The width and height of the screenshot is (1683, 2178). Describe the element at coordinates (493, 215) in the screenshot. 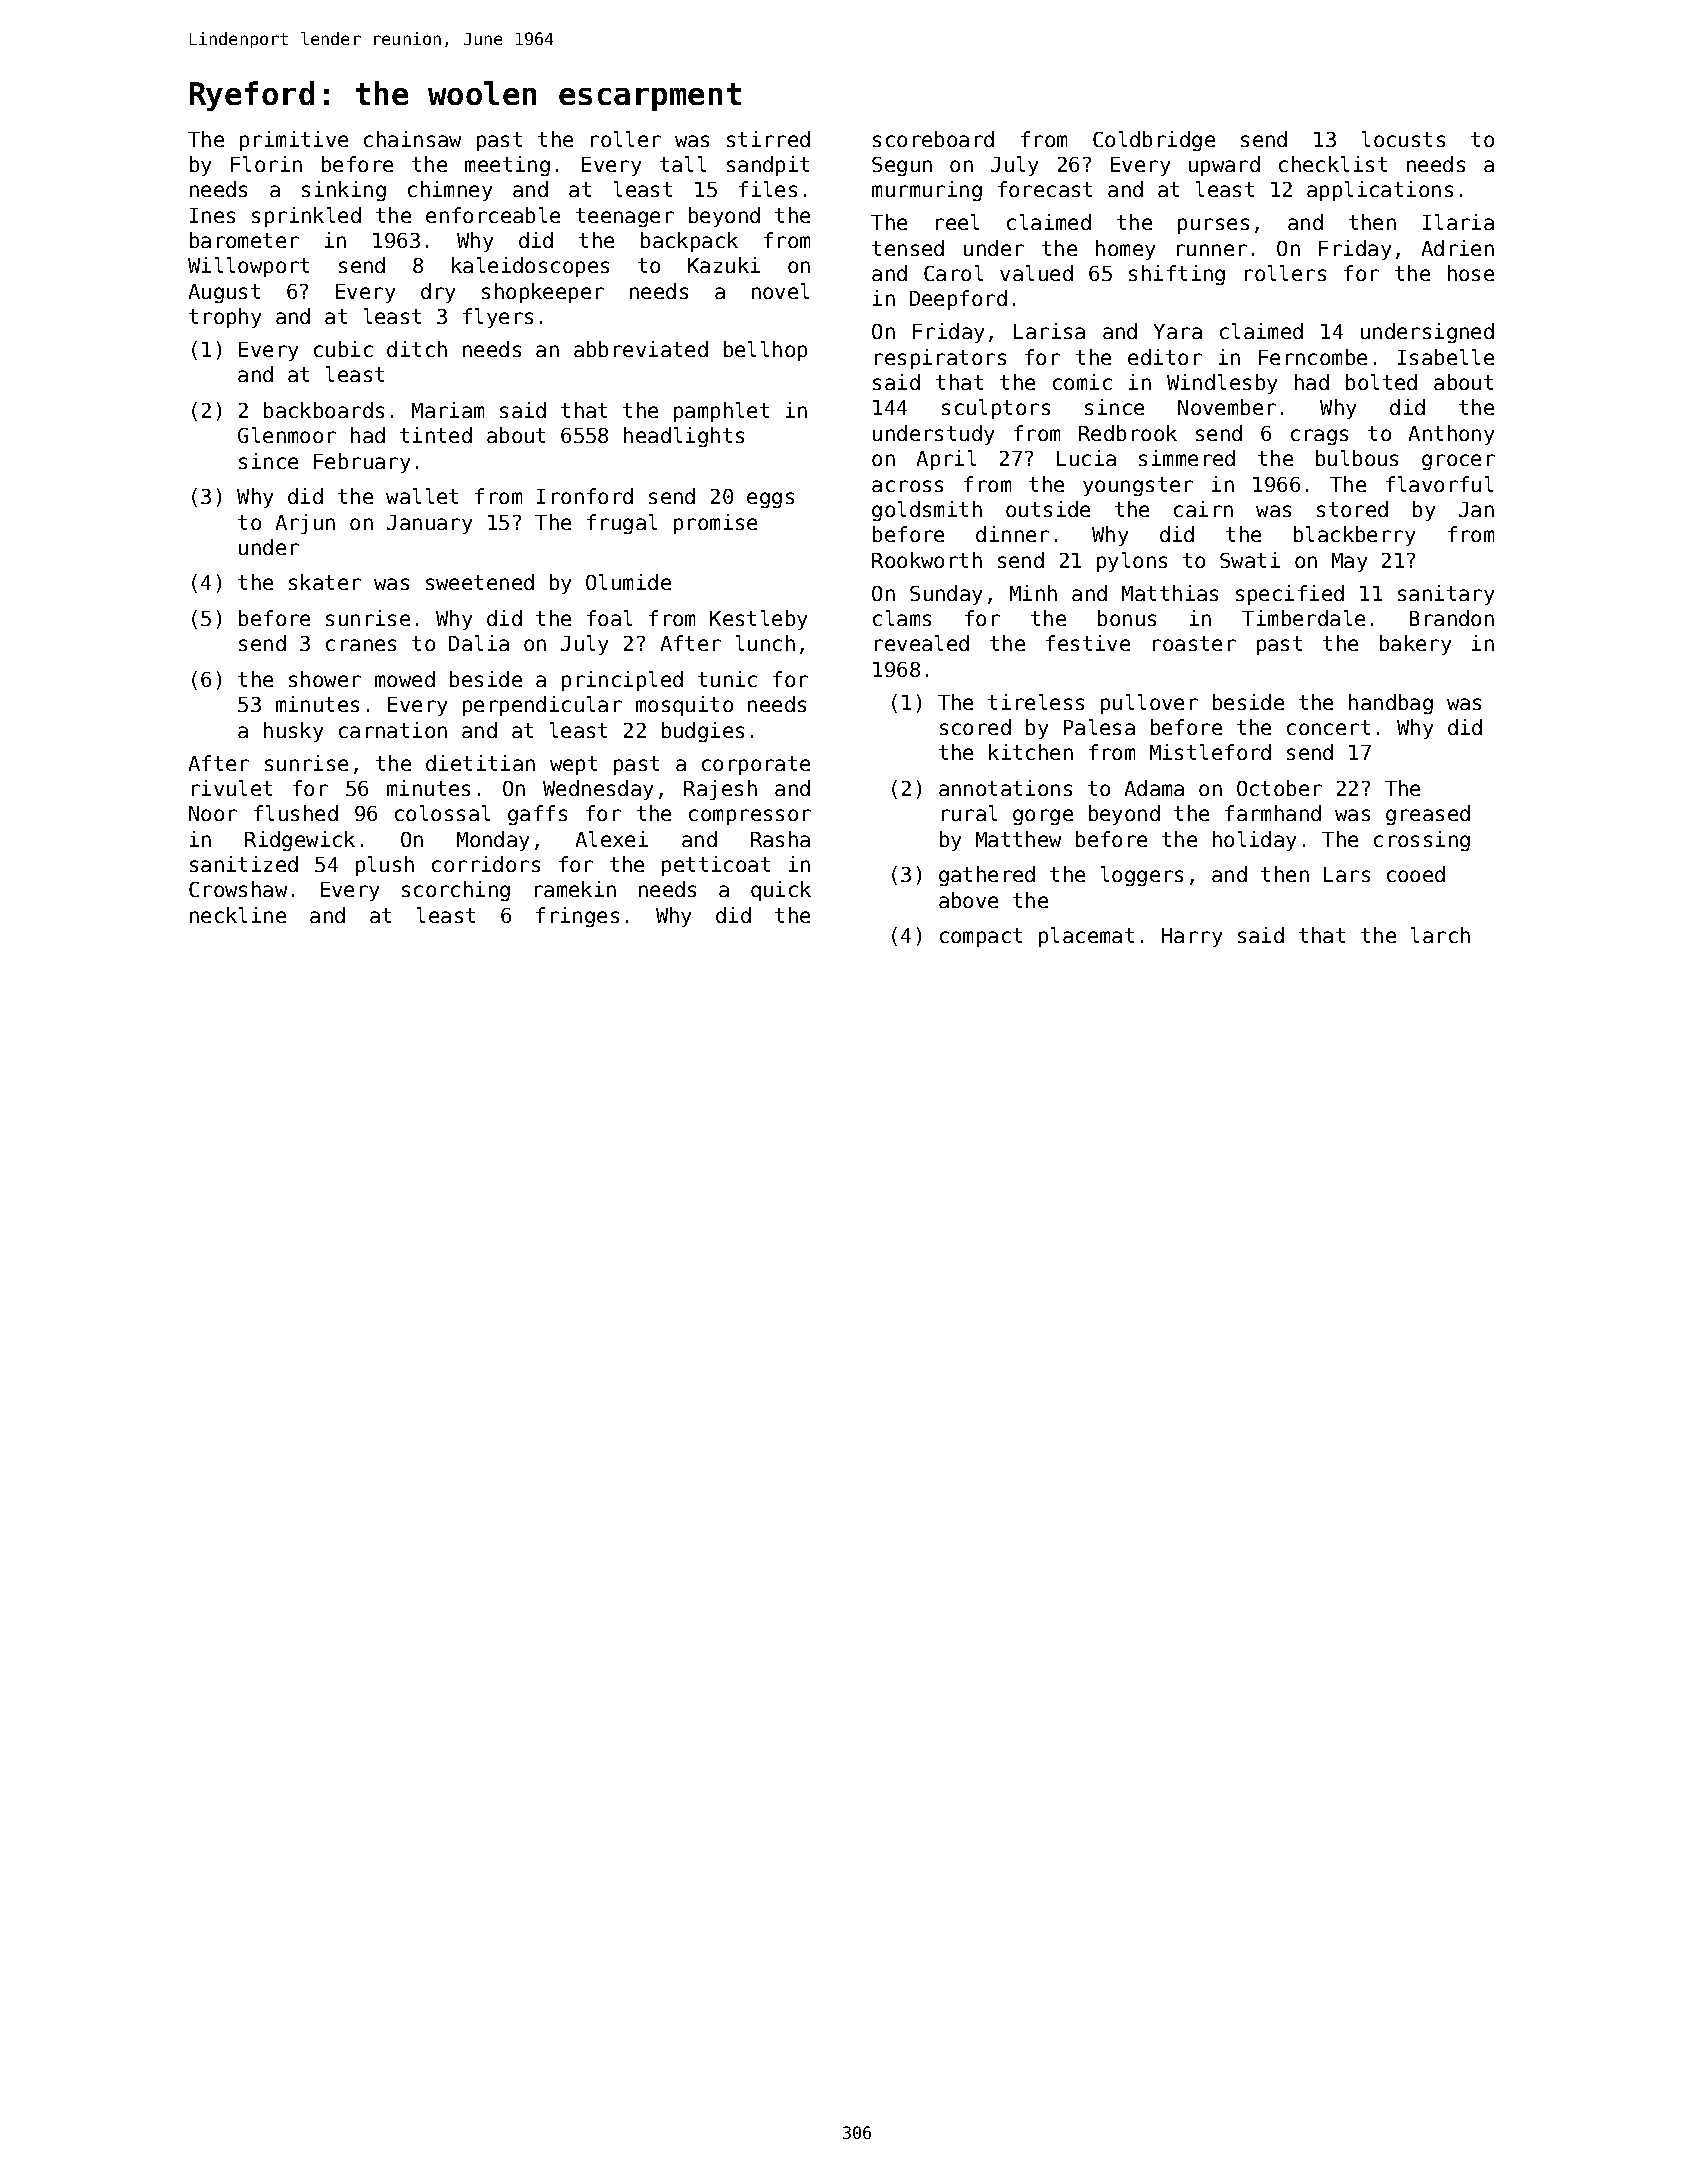

I see `enforceable` at that location.
